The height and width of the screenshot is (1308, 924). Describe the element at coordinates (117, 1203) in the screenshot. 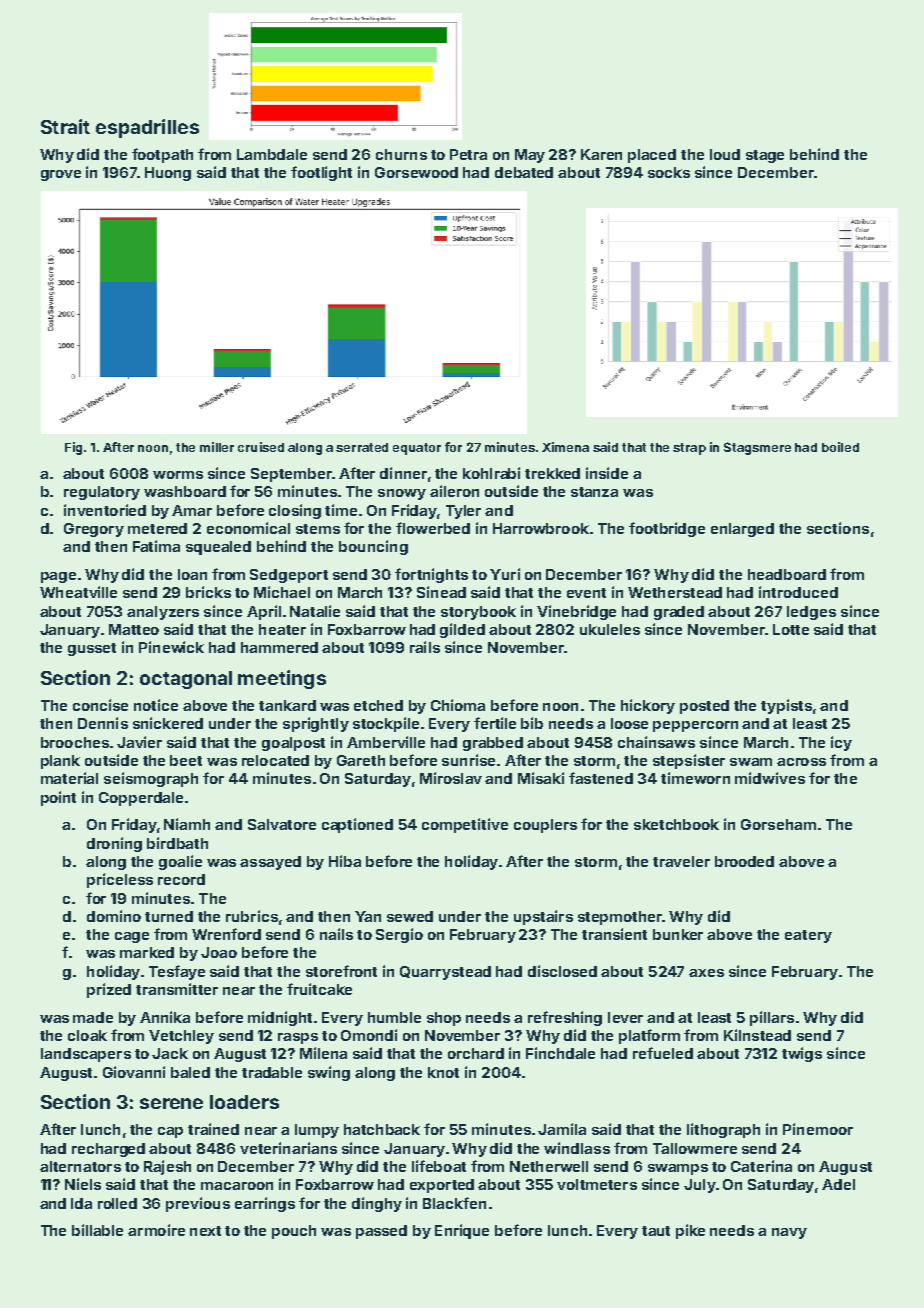

I see `rolled` at that location.
